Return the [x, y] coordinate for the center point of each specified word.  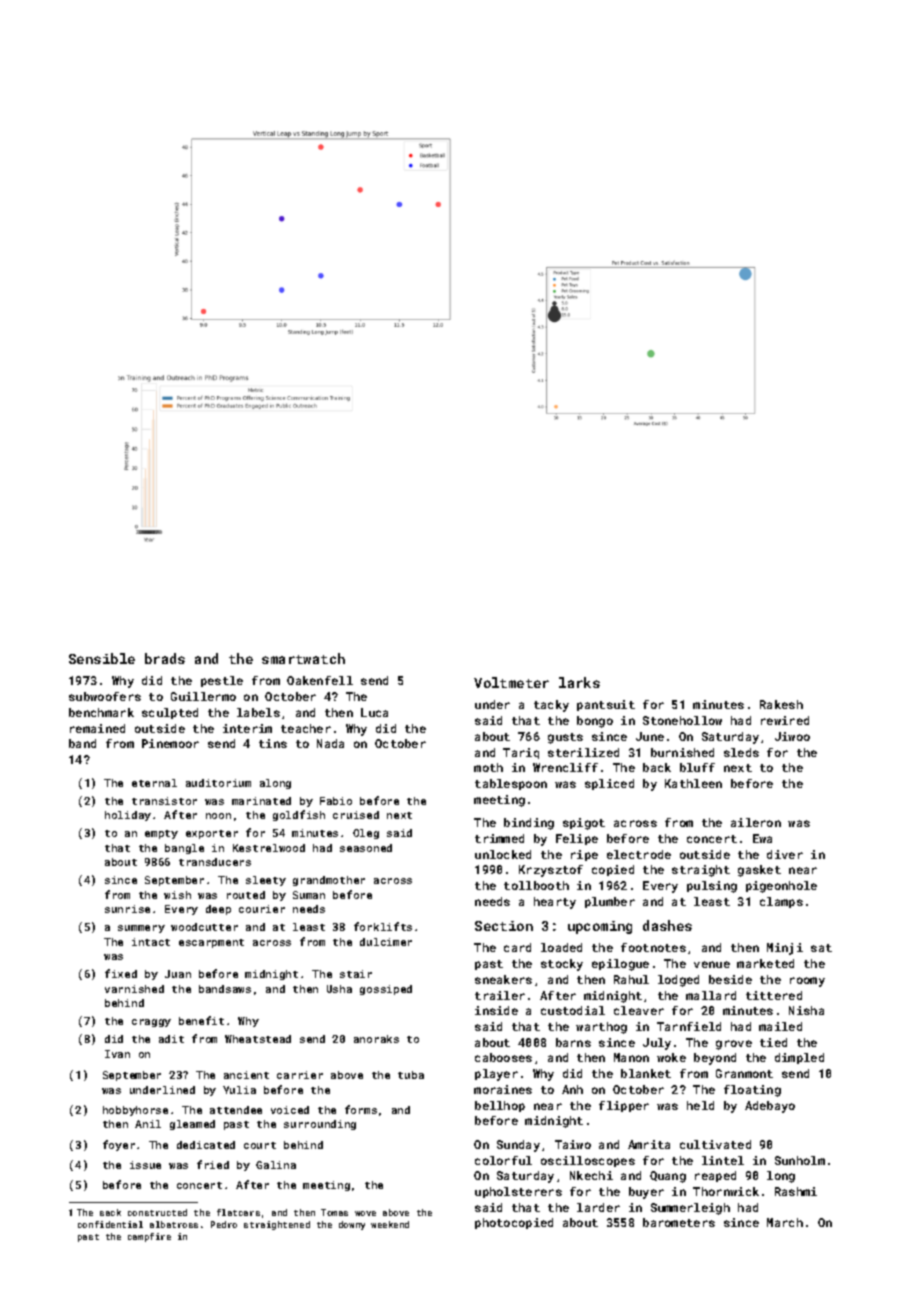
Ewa [762, 838]
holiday [128, 816]
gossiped [386, 990]
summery [141, 929]
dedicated [206, 1145]
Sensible [102, 658]
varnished [134, 989]
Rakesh [781, 704]
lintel [723, 1160]
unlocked [503, 854]
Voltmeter [511, 682]
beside [730, 979]
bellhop [500, 1106]
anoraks [376, 1039]
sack [110, 1212]
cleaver [639, 1010]
